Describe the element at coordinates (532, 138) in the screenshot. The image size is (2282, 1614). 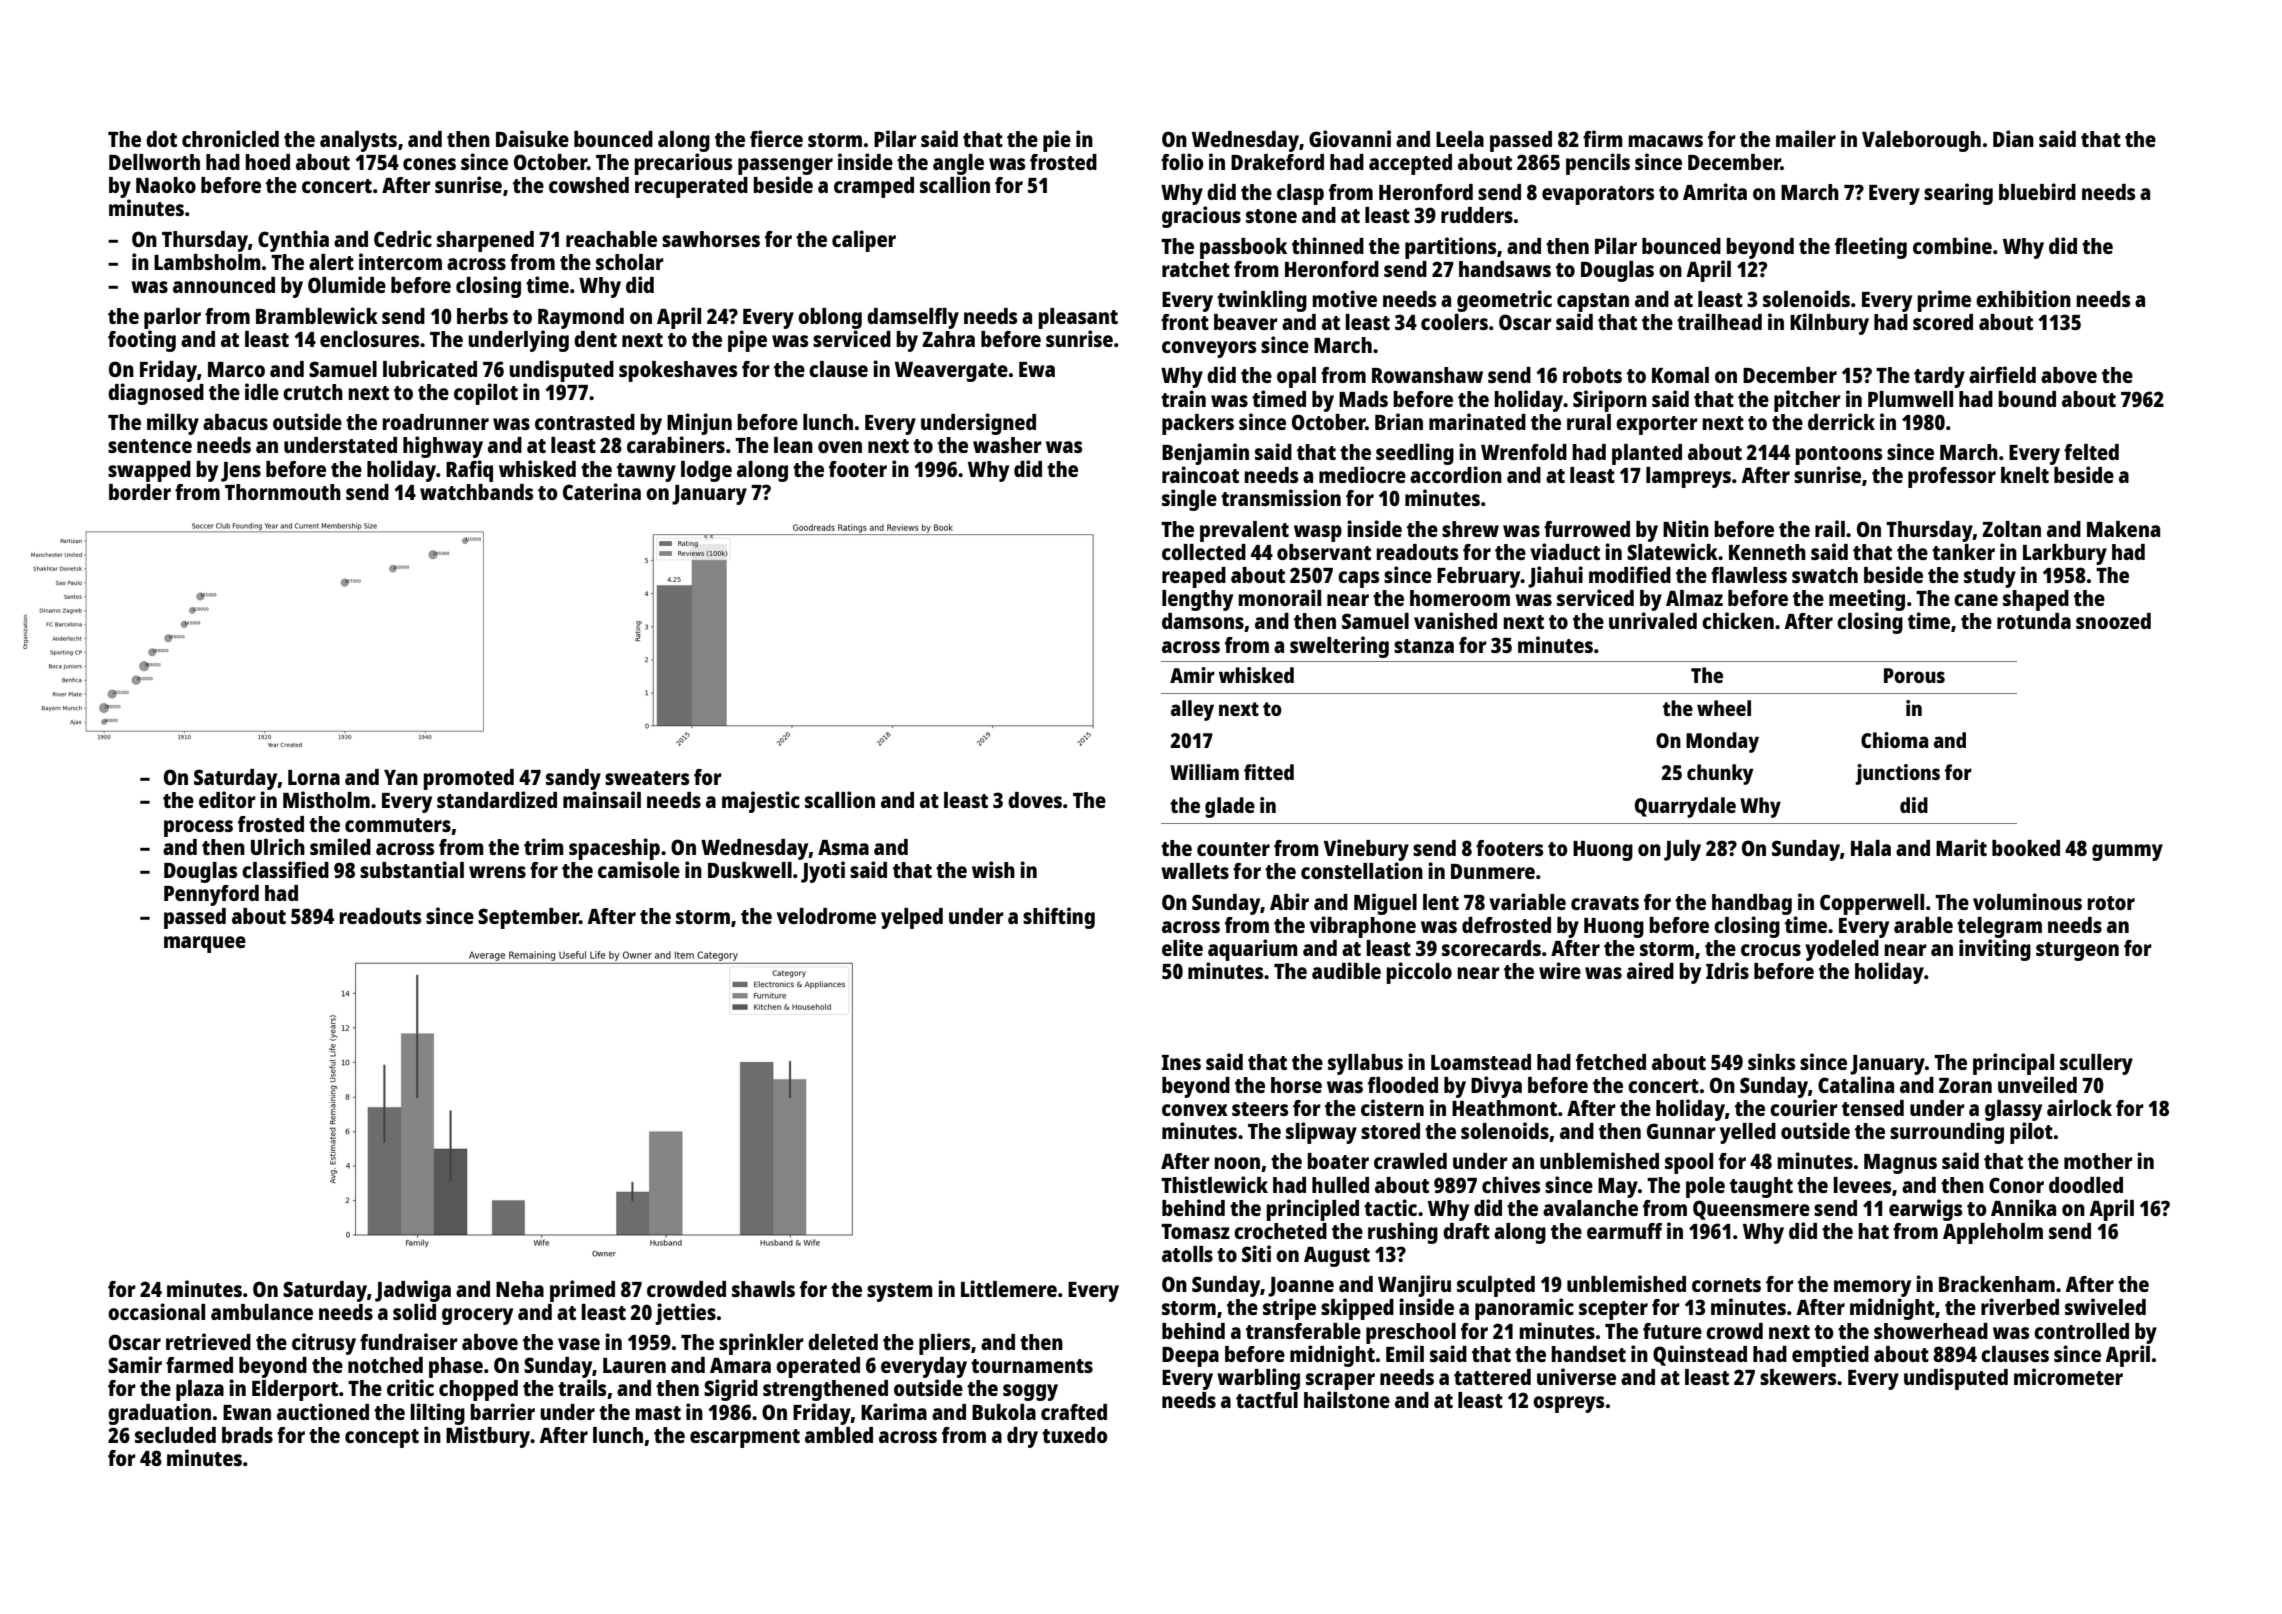
I see `Daisuke` at that location.
